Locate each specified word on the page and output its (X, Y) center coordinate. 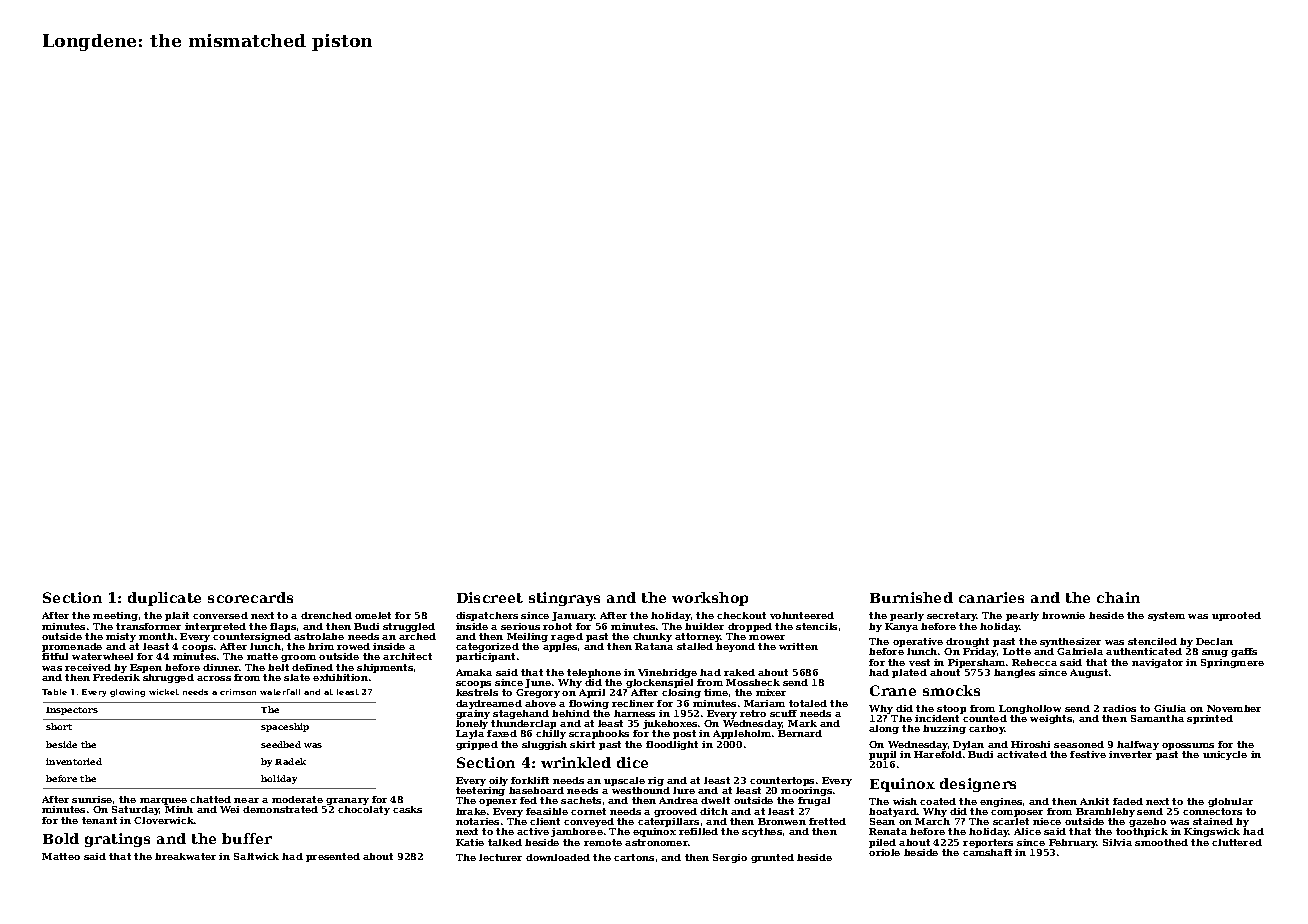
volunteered (802, 615)
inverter (1130, 754)
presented (333, 857)
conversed (220, 615)
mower (767, 637)
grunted (772, 858)
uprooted (1236, 616)
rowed (353, 646)
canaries (991, 597)
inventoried (74, 761)
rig (656, 781)
